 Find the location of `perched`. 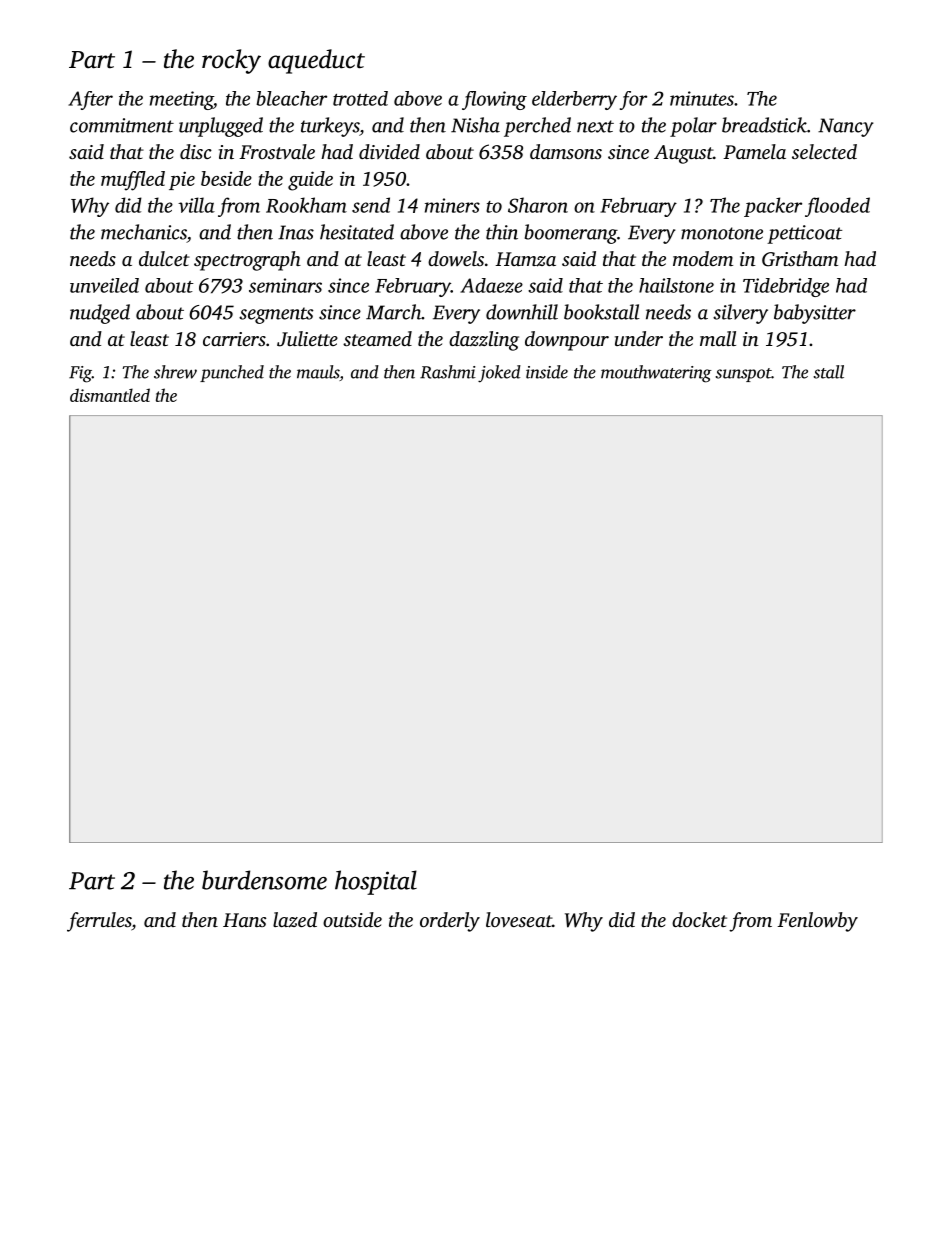

perched is located at coordinates (537, 127).
